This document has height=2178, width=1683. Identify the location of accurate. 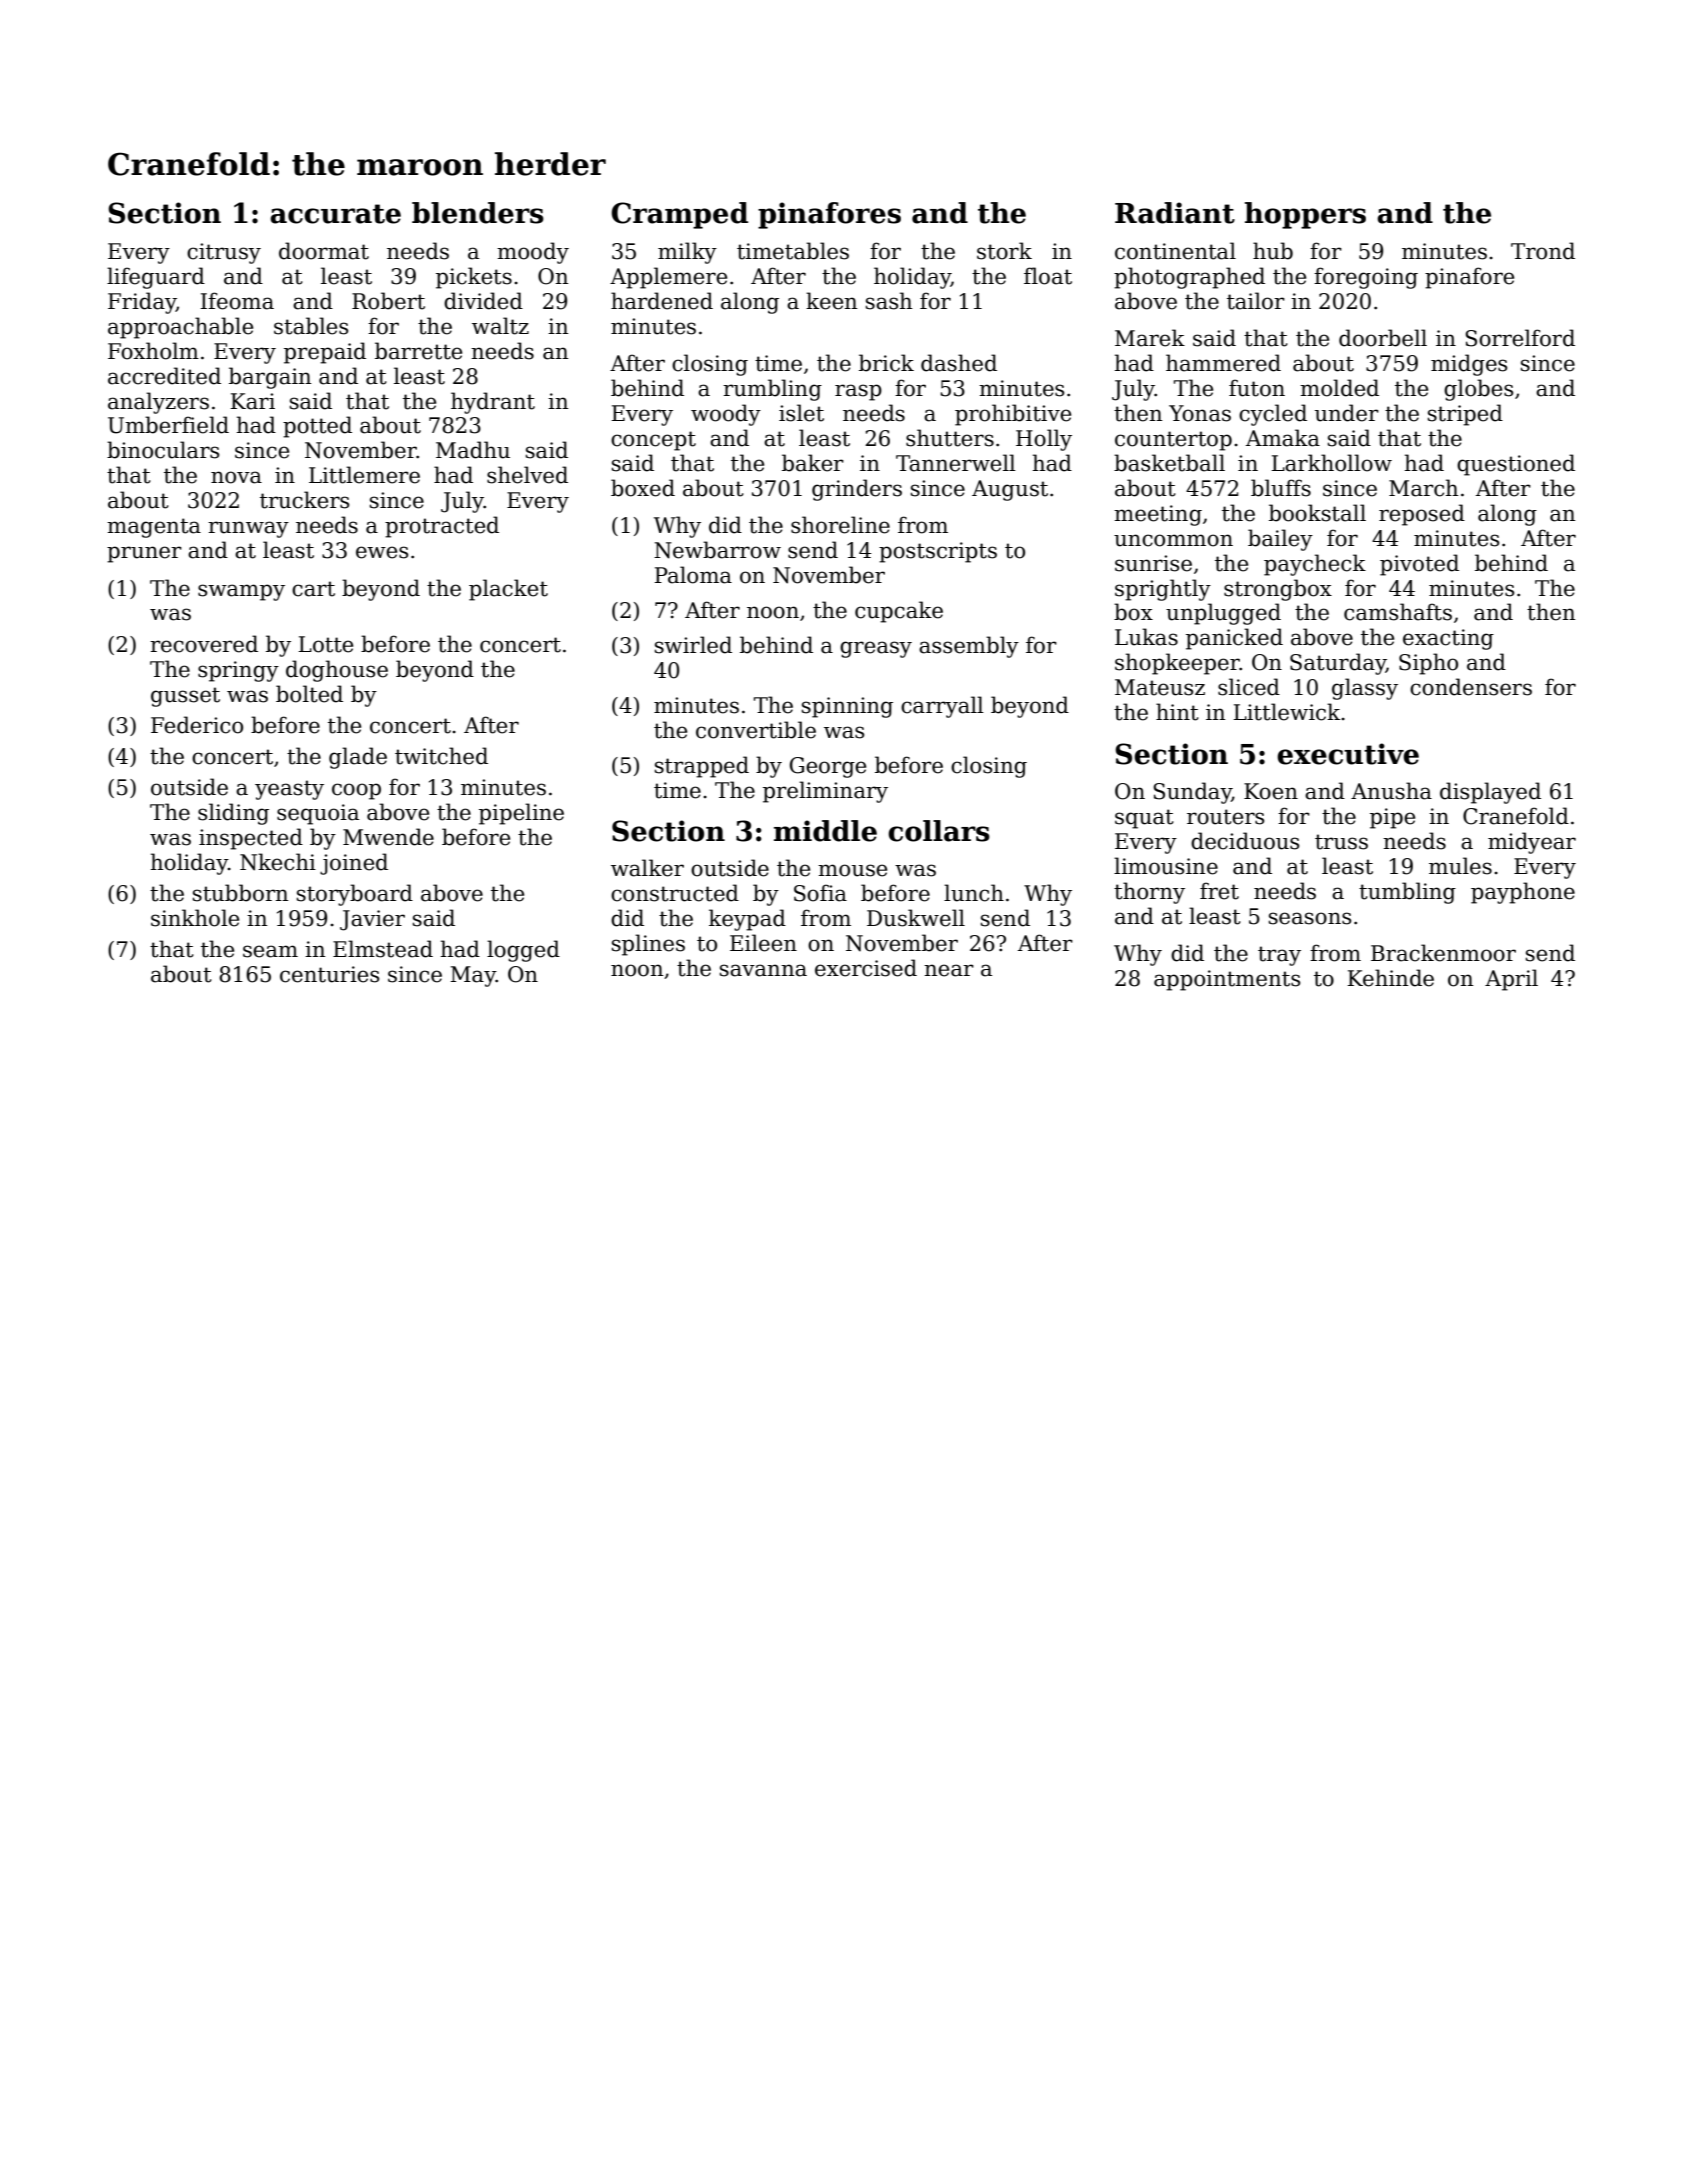
(335, 214).
